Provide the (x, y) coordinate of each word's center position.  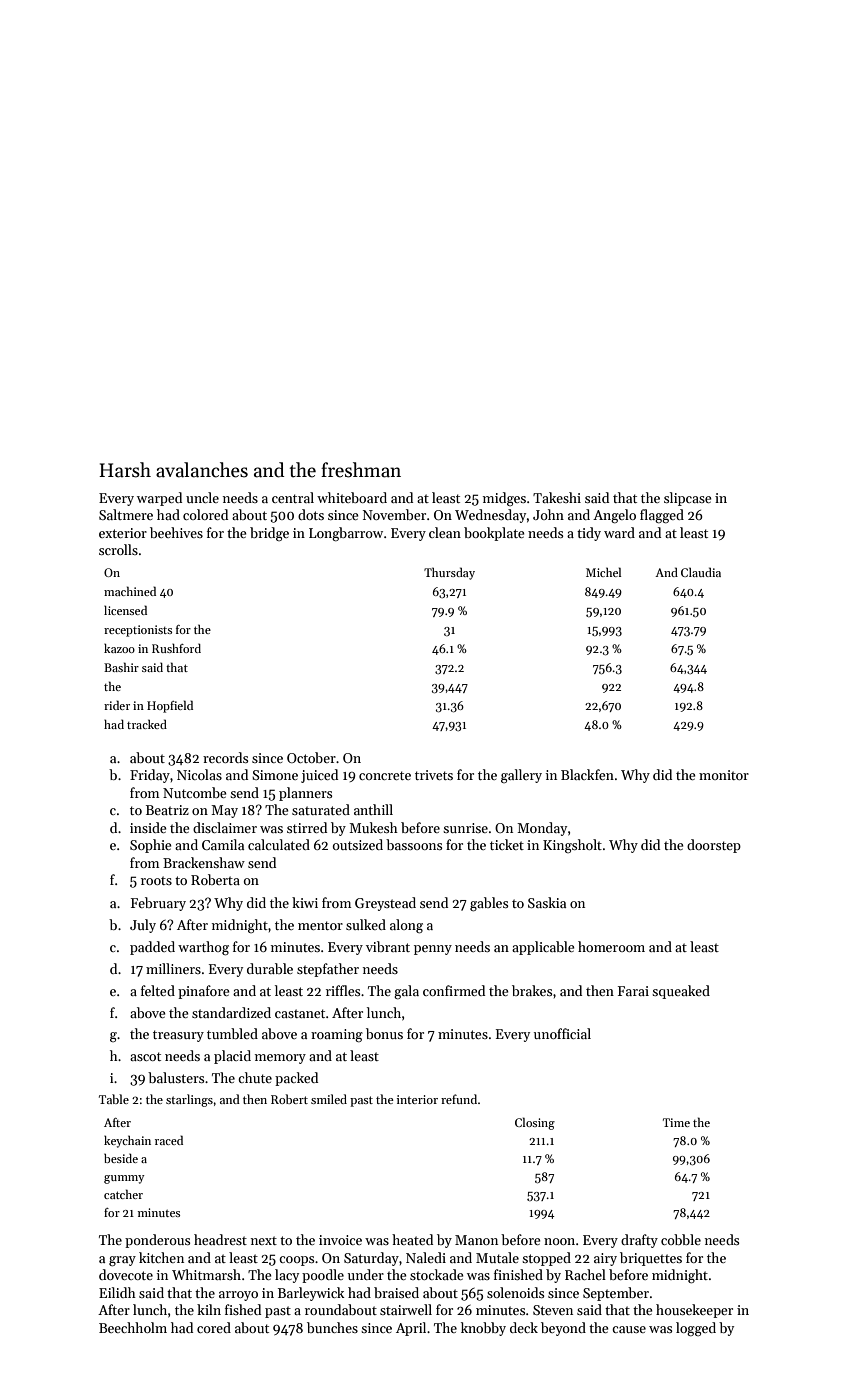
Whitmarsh (206, 1274)
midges (504, 499)
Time (676, 1122)
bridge (269, 534)
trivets (434, 775)
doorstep (714, 846)
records (225, 757)
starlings (189, 1100)
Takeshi (557, 497)
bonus (384, 1033)
